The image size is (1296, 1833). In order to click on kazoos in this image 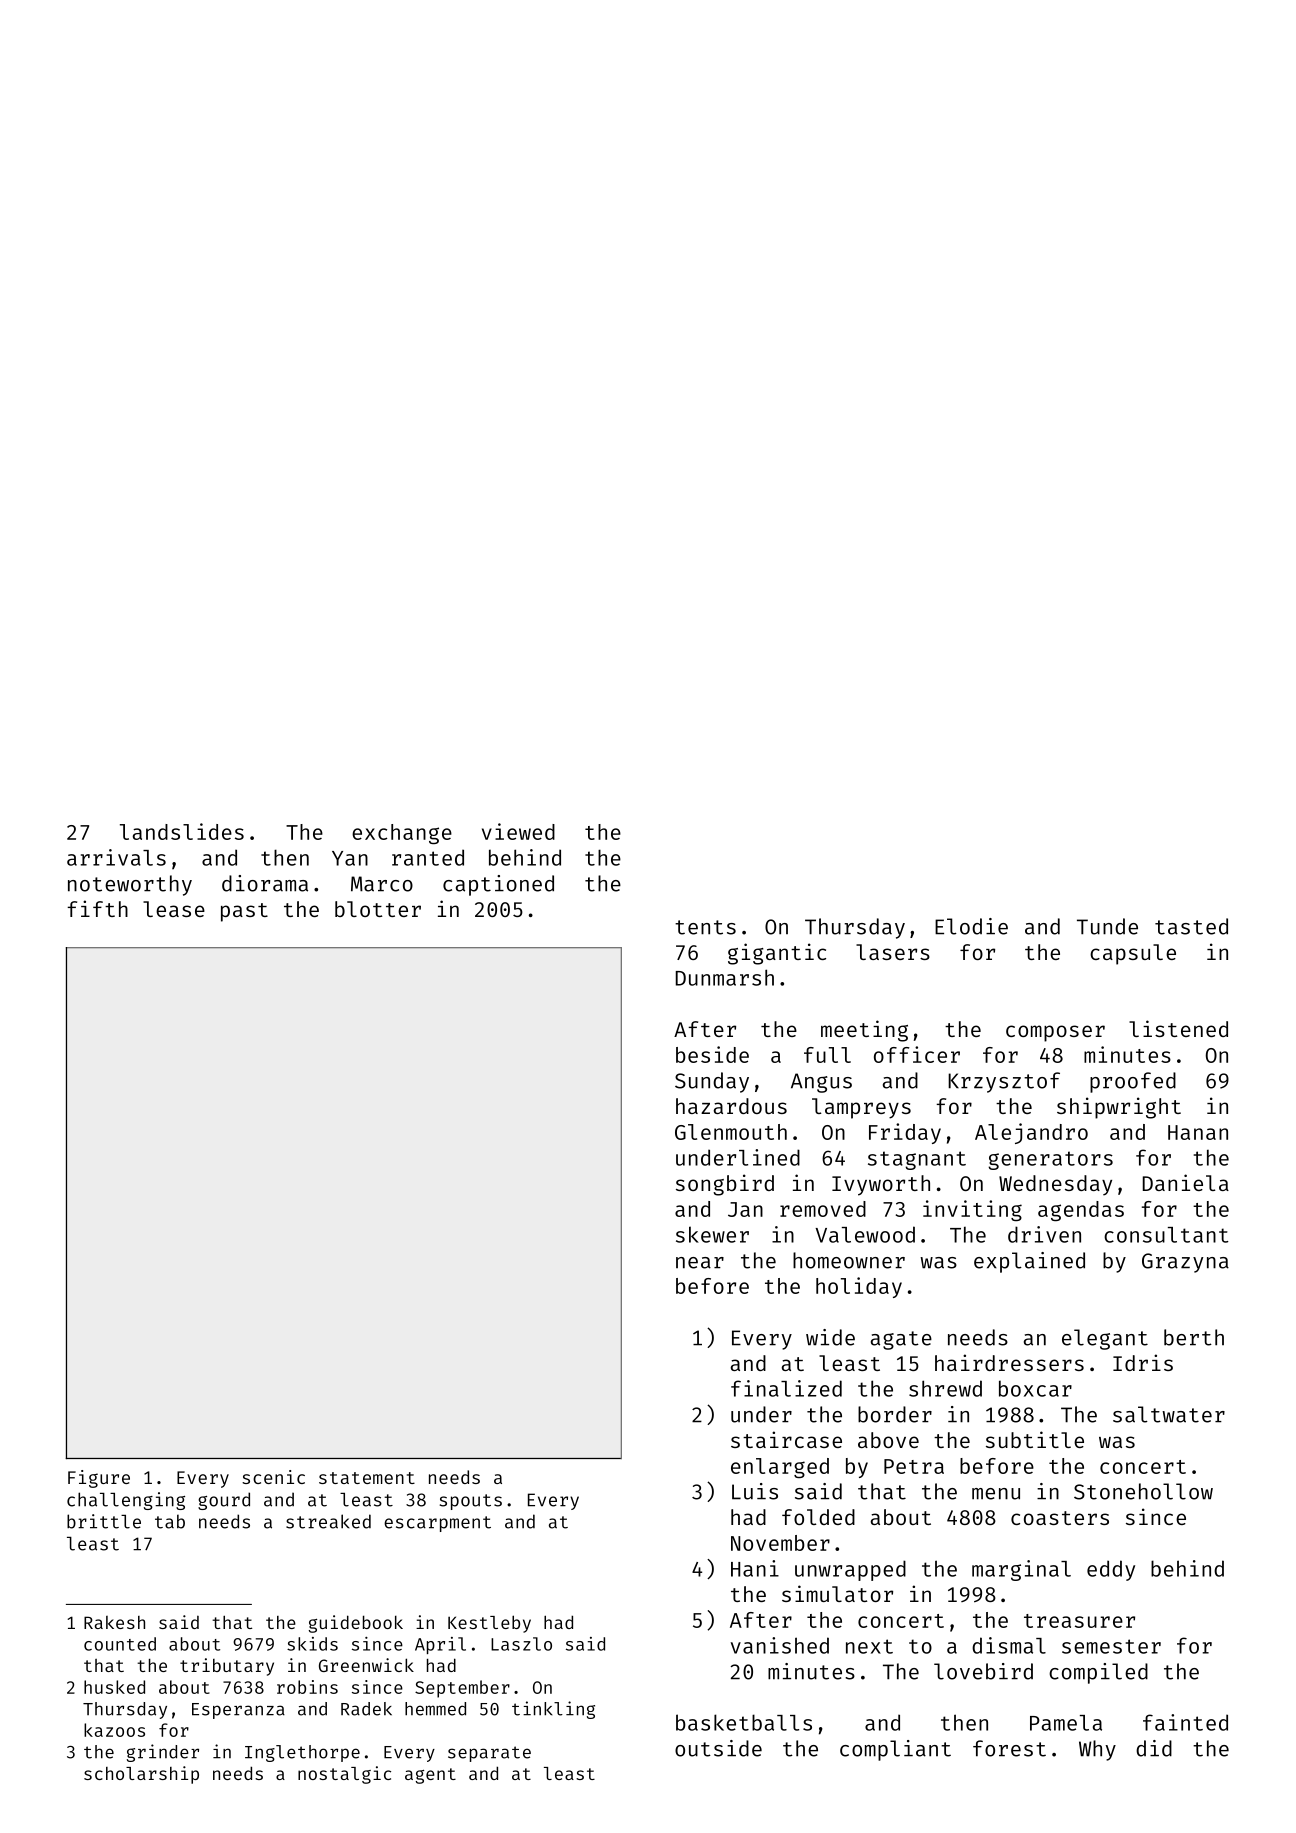, I will do `click(114, 1730)`.
